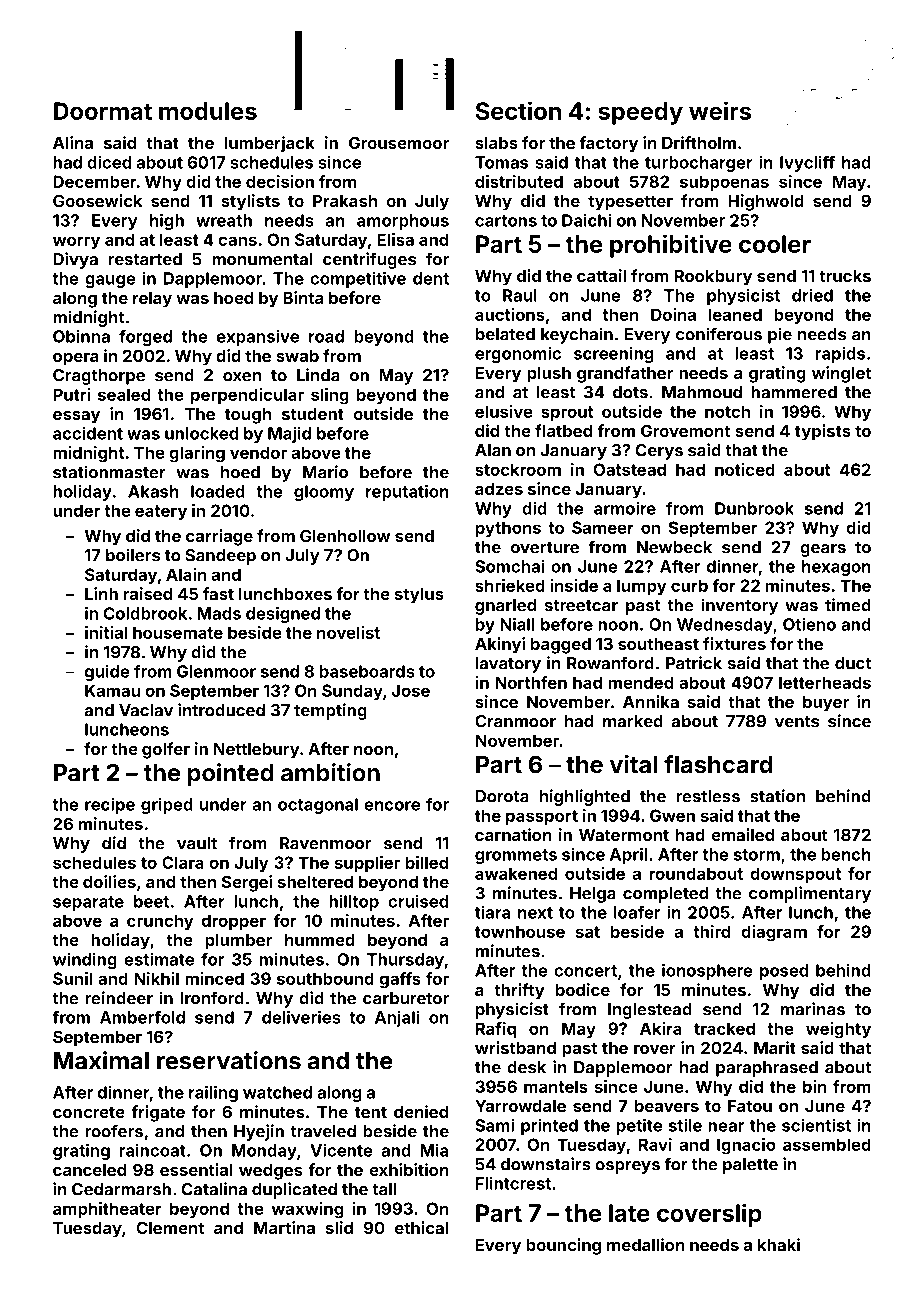  I want to click on Section, so click(518, 110).
